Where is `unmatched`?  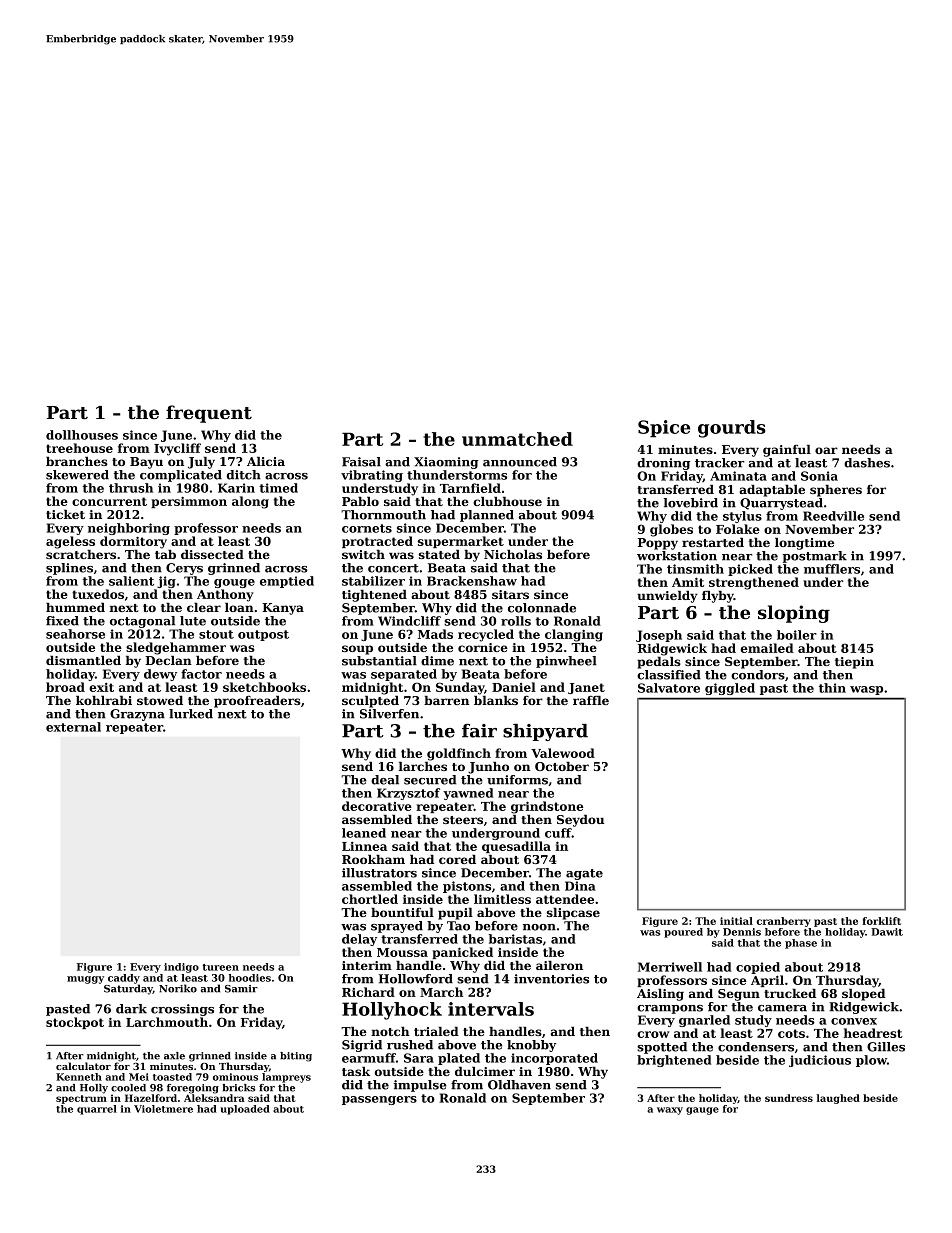 unmatched is located at coordinates (517, 439).
